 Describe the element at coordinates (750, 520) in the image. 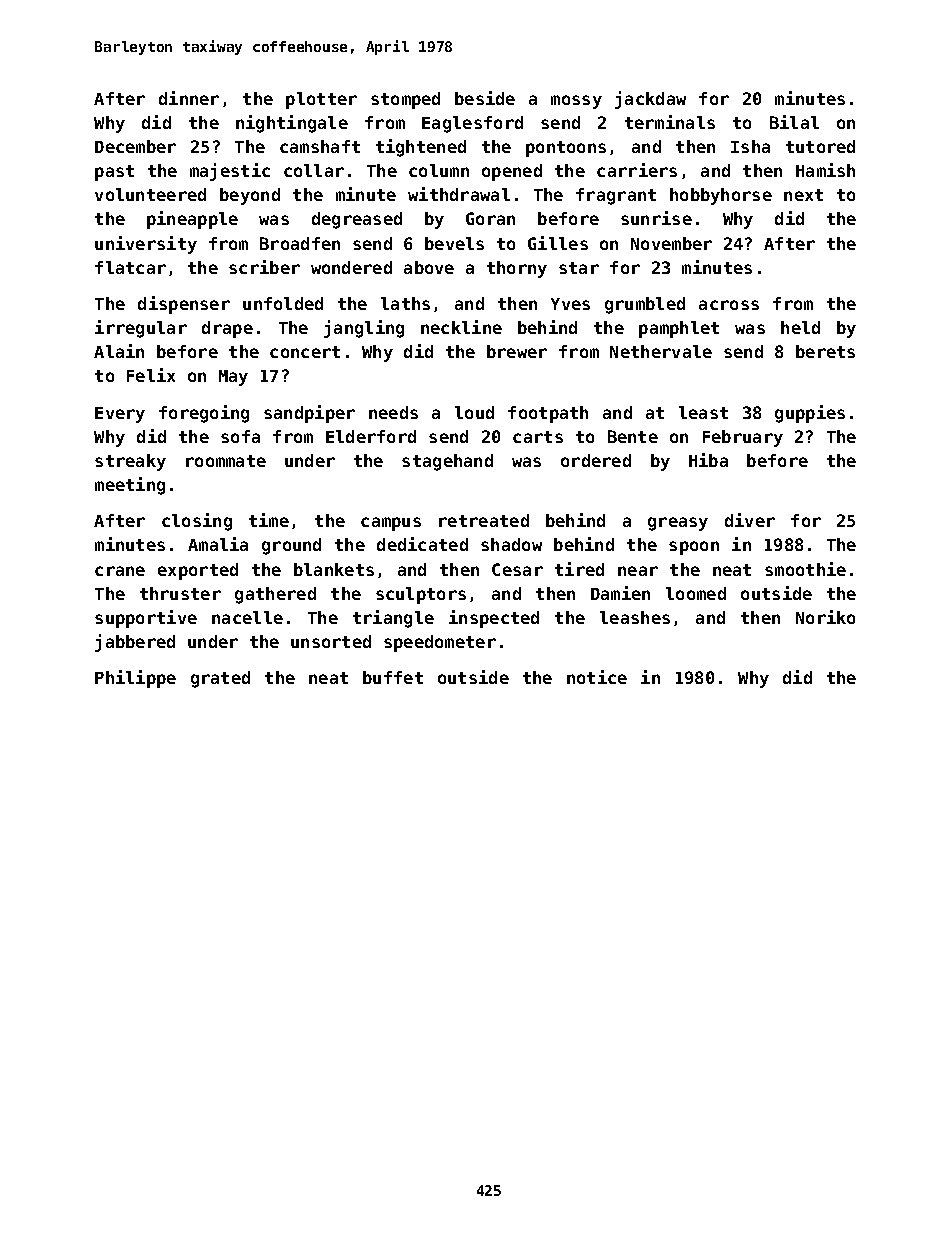

I see `diver` at that location.
